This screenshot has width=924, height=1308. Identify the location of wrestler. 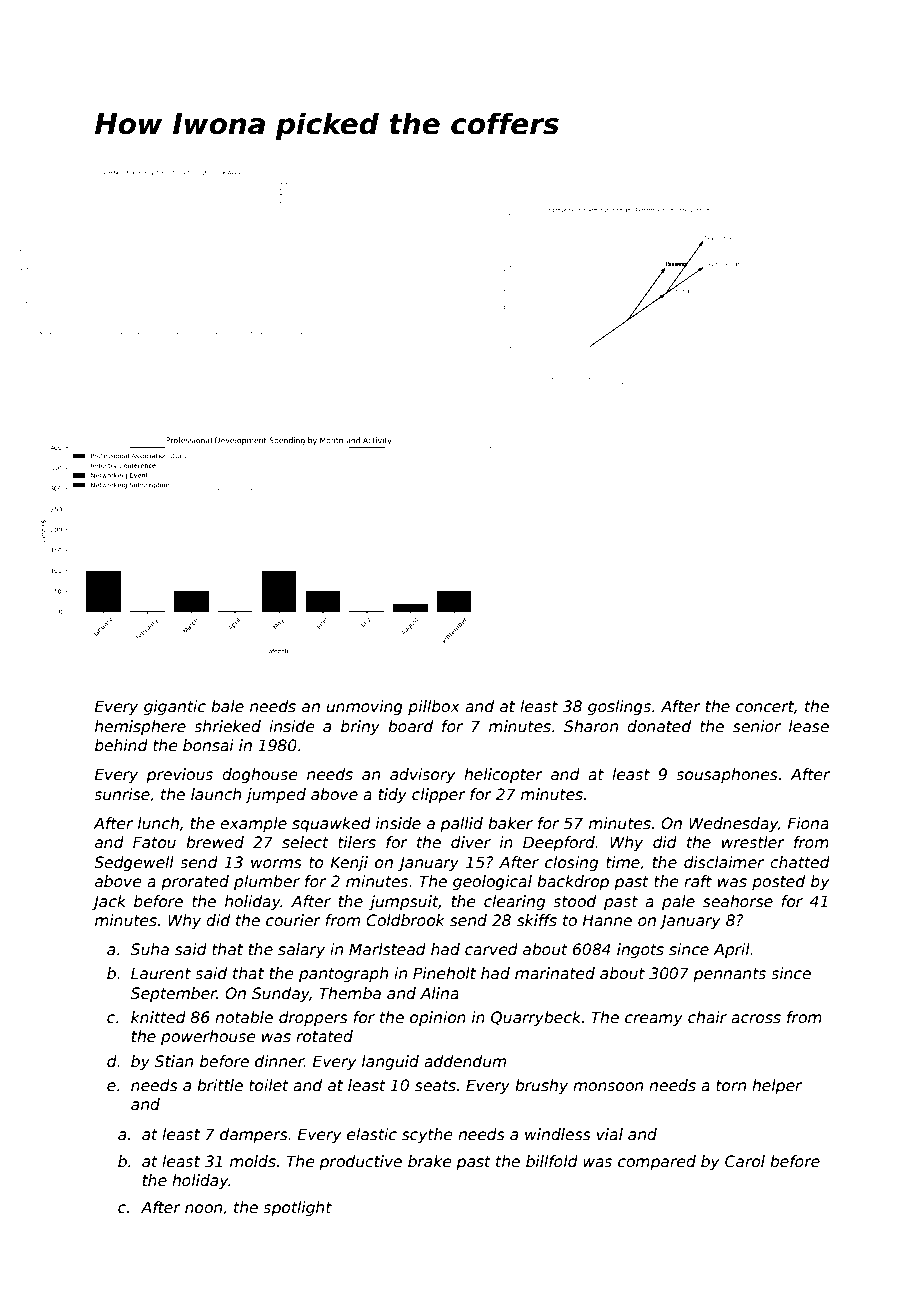
(753, 842).
